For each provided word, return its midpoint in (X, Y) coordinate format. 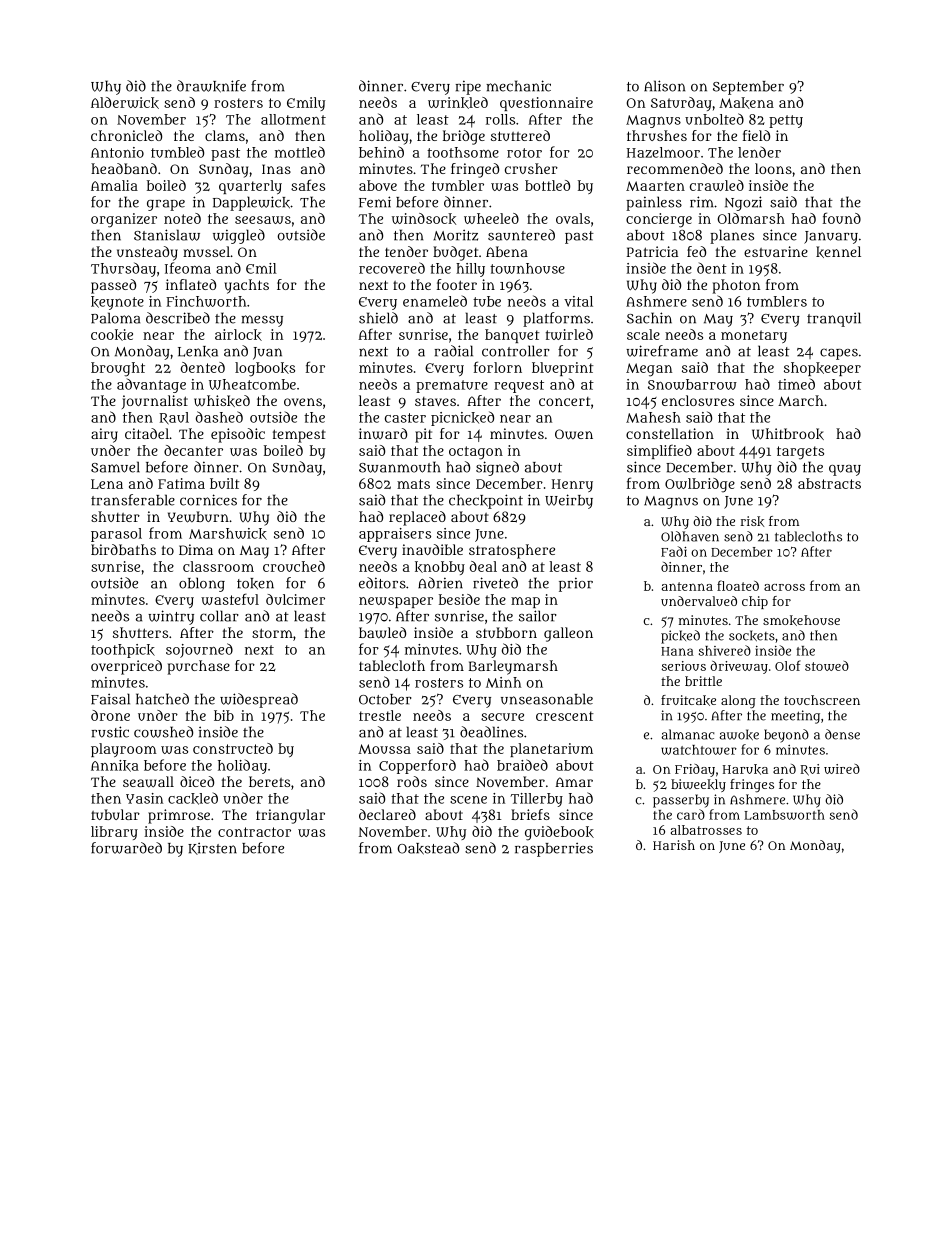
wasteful (230, 599)
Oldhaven (690, 536)
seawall (148, 782)
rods (412, 781)
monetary (754, 336)
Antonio (117, 152)
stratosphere (512, 551)
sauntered (521, 235)
